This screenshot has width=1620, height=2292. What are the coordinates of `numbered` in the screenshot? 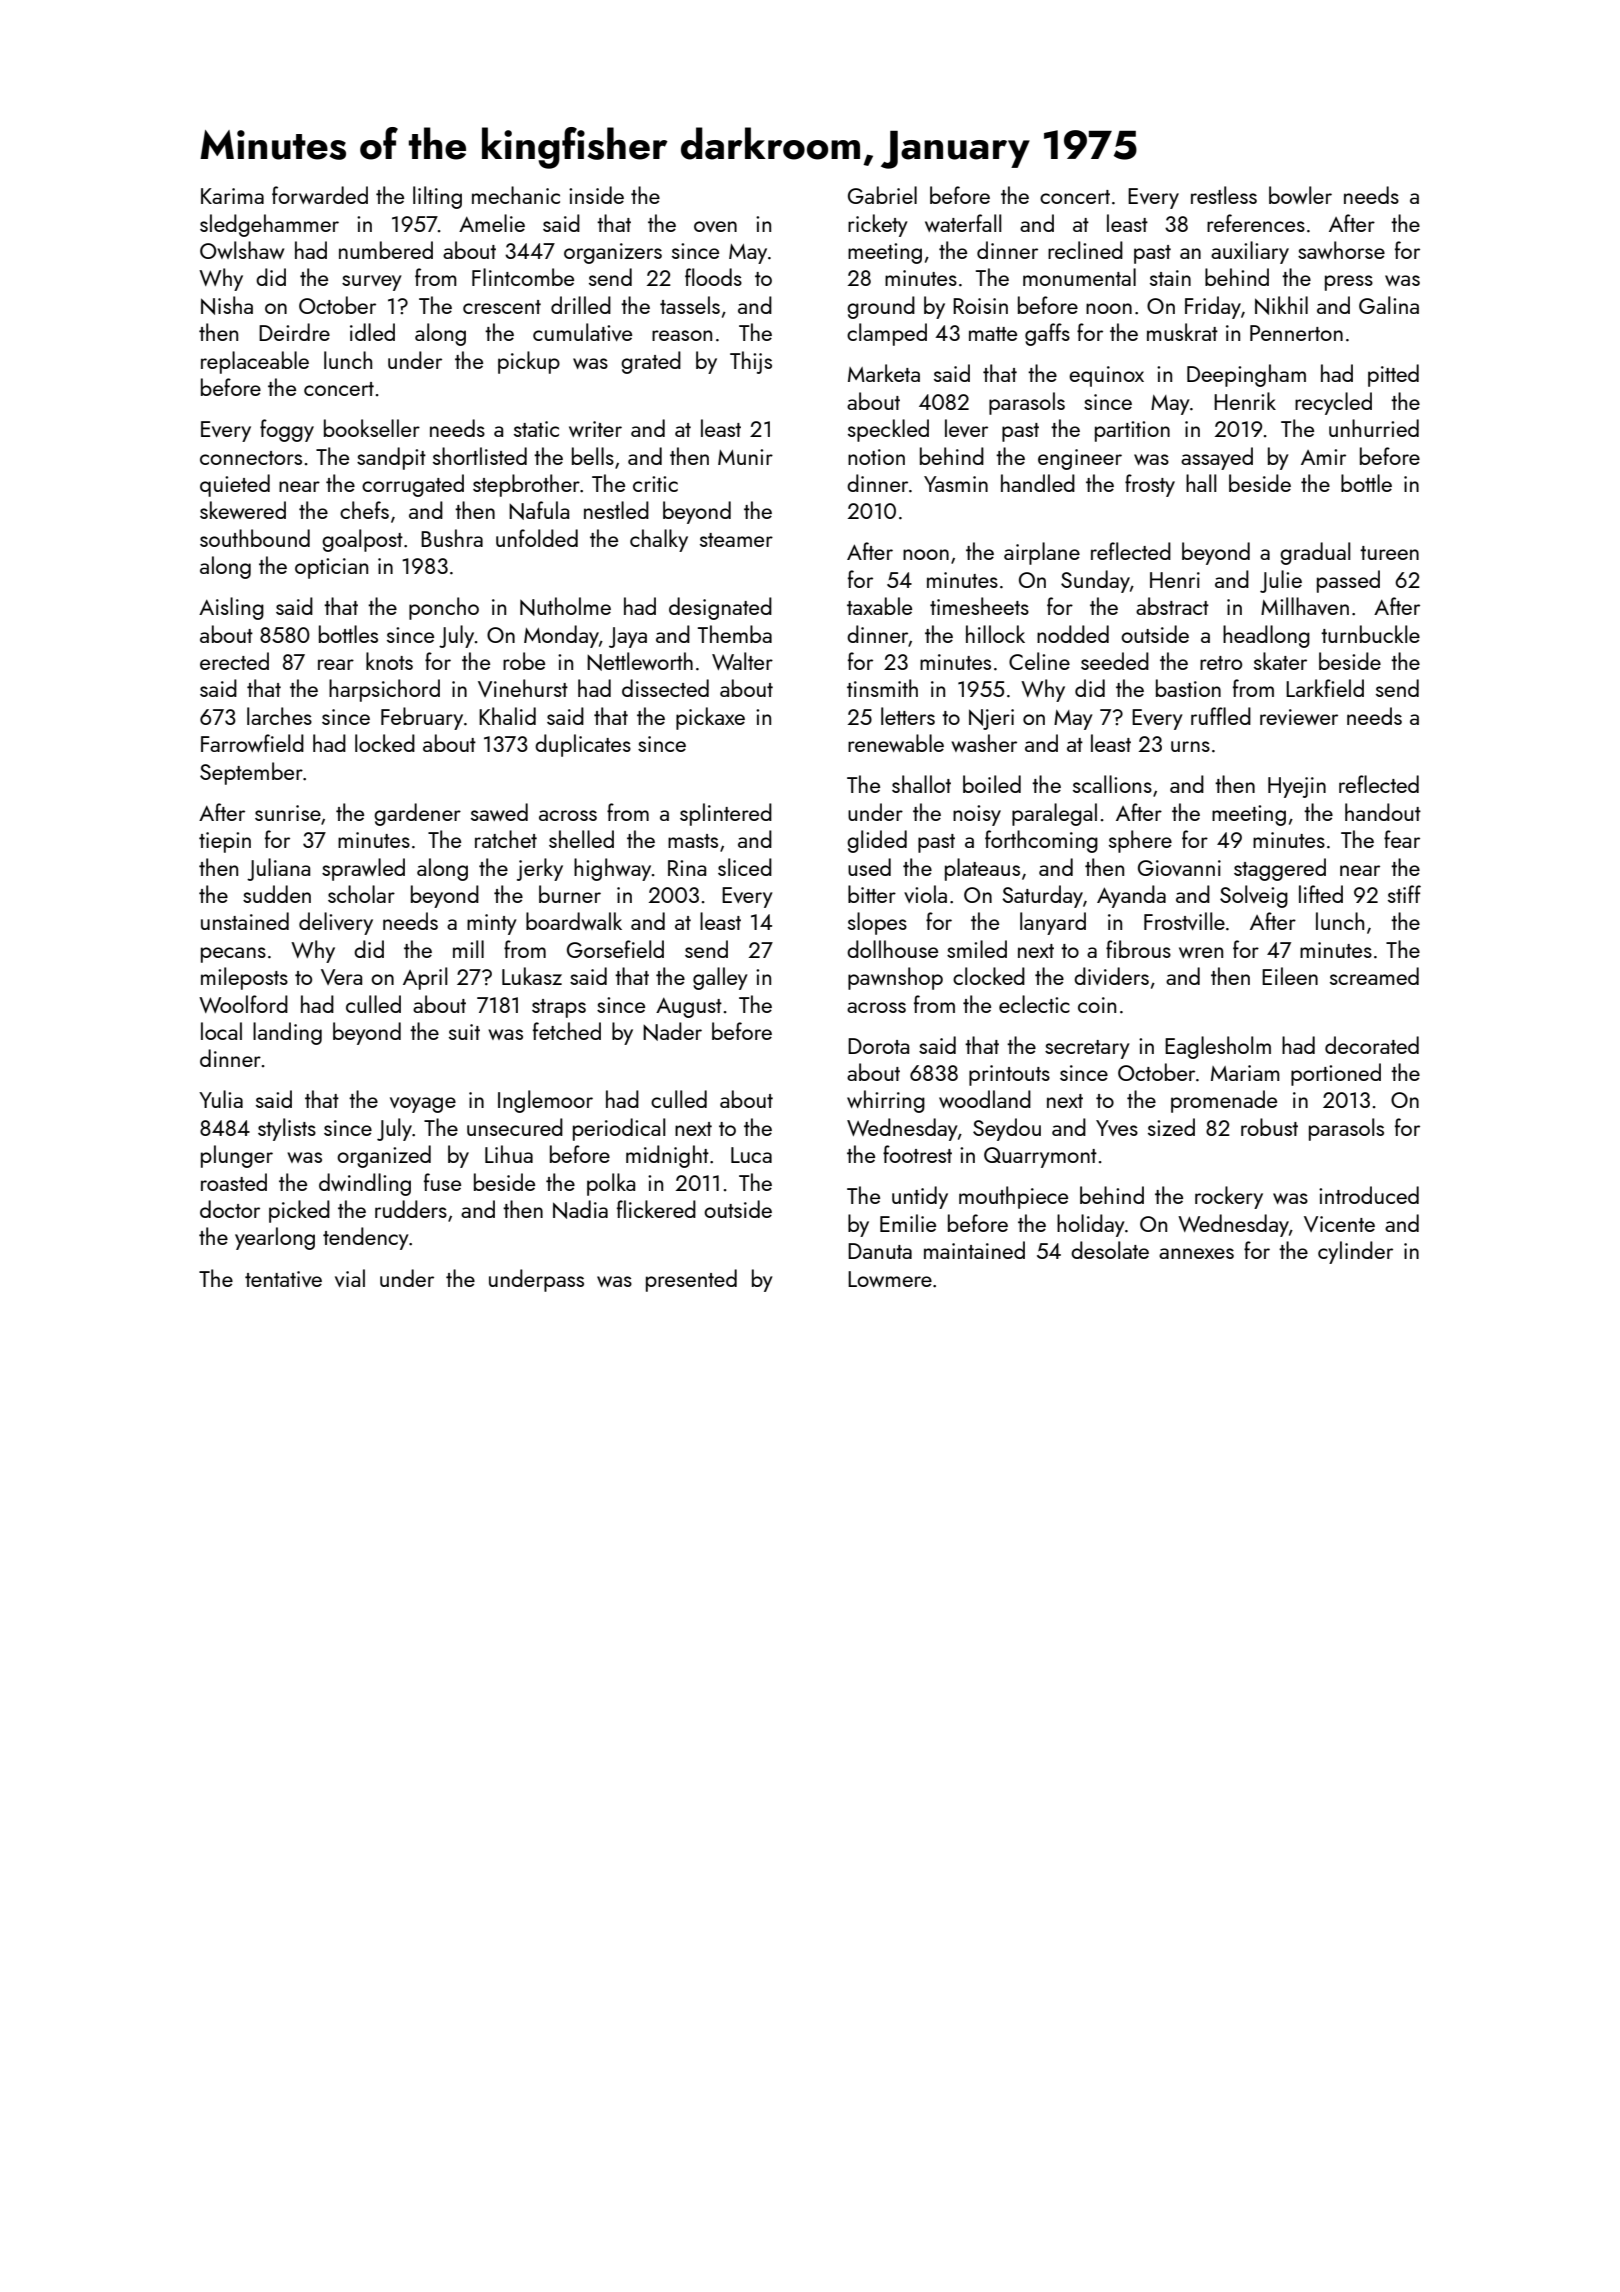 It's located at (386, 250).
